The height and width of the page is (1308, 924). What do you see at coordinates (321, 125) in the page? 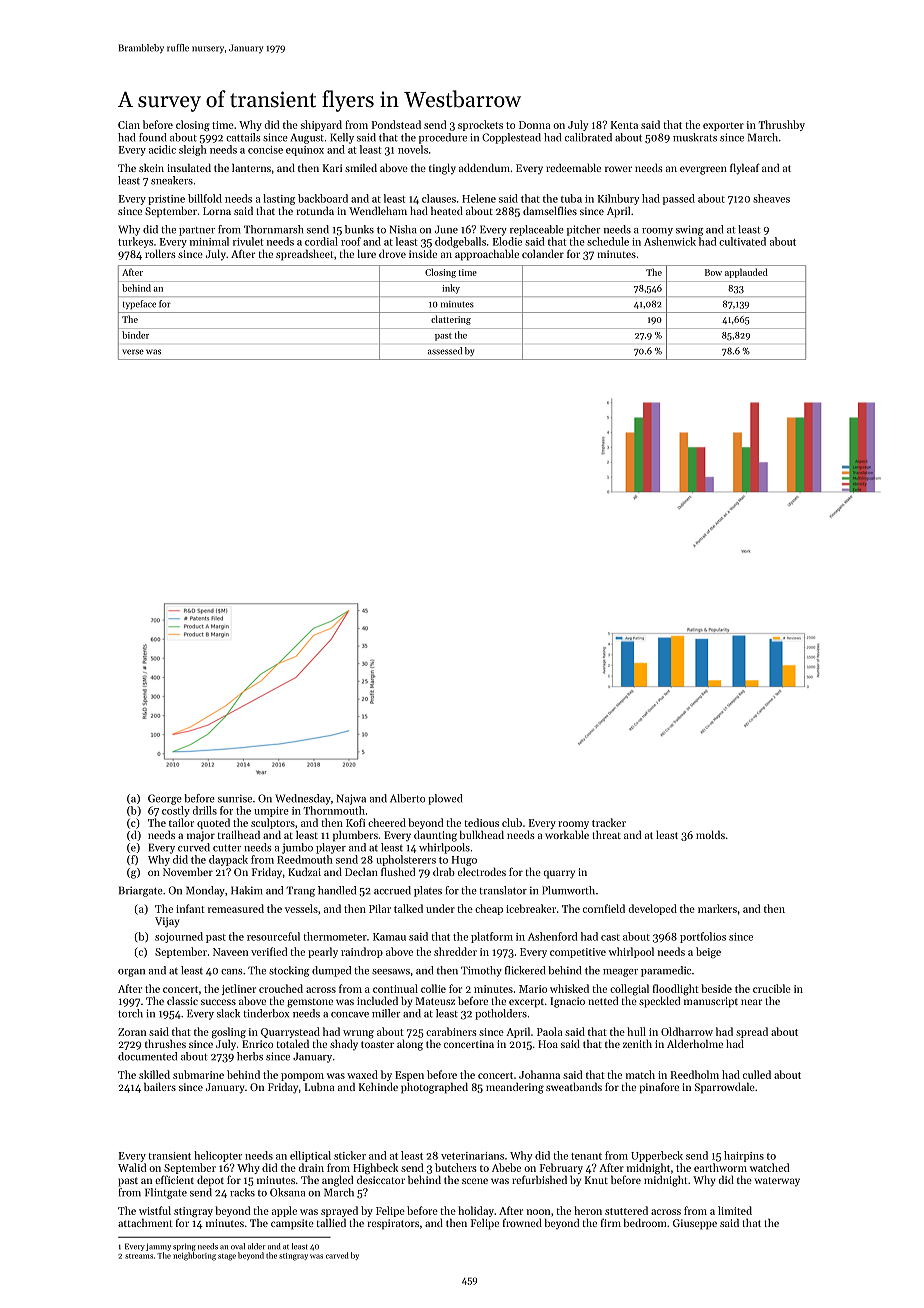
I see `shipyard` at bounding box center [321, 125].
